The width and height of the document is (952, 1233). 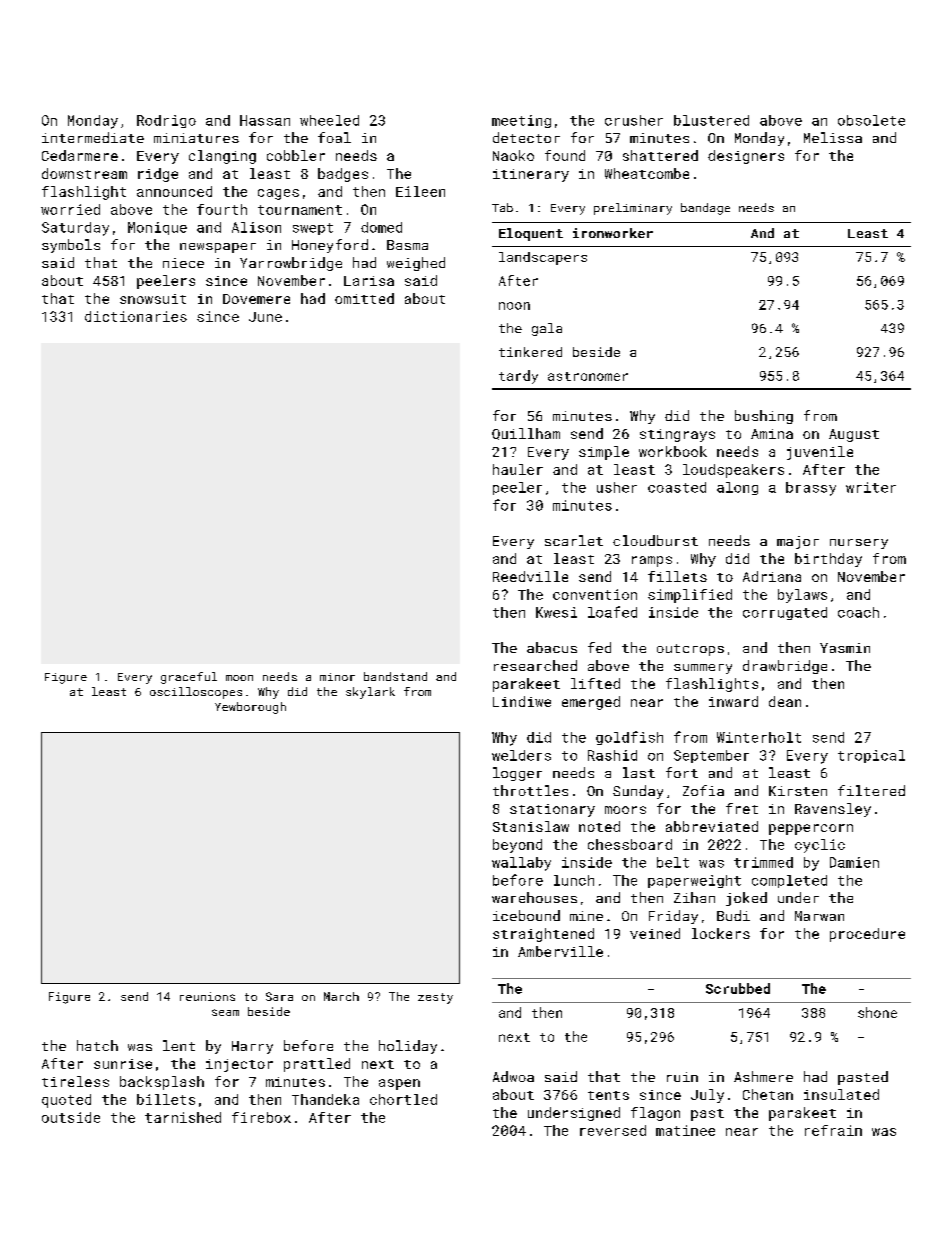 What do you see at coordinates (370, 693) in the document?
I see `skylark` at bounding box center [370, 693].
